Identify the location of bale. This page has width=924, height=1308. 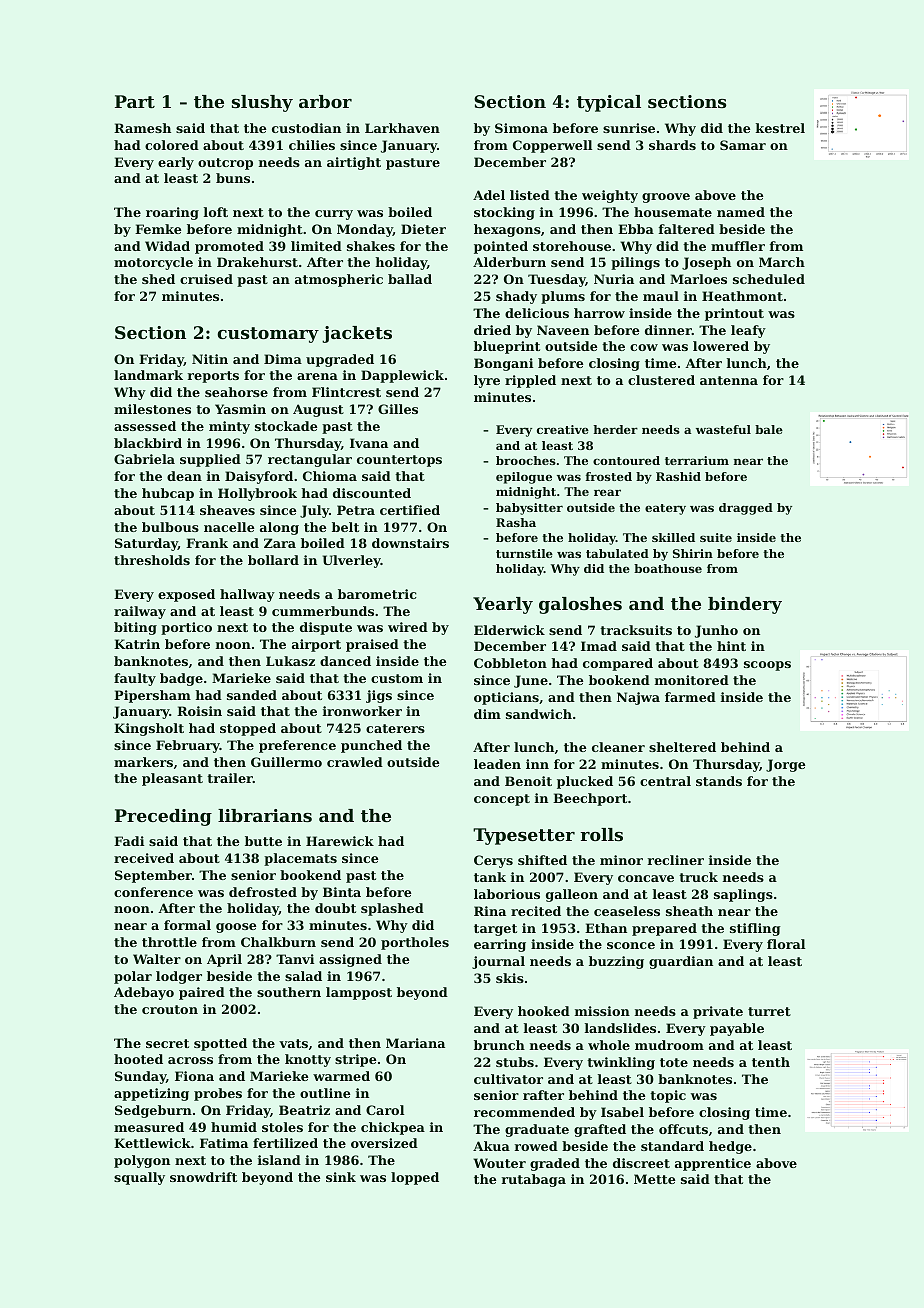
(769, 429).
